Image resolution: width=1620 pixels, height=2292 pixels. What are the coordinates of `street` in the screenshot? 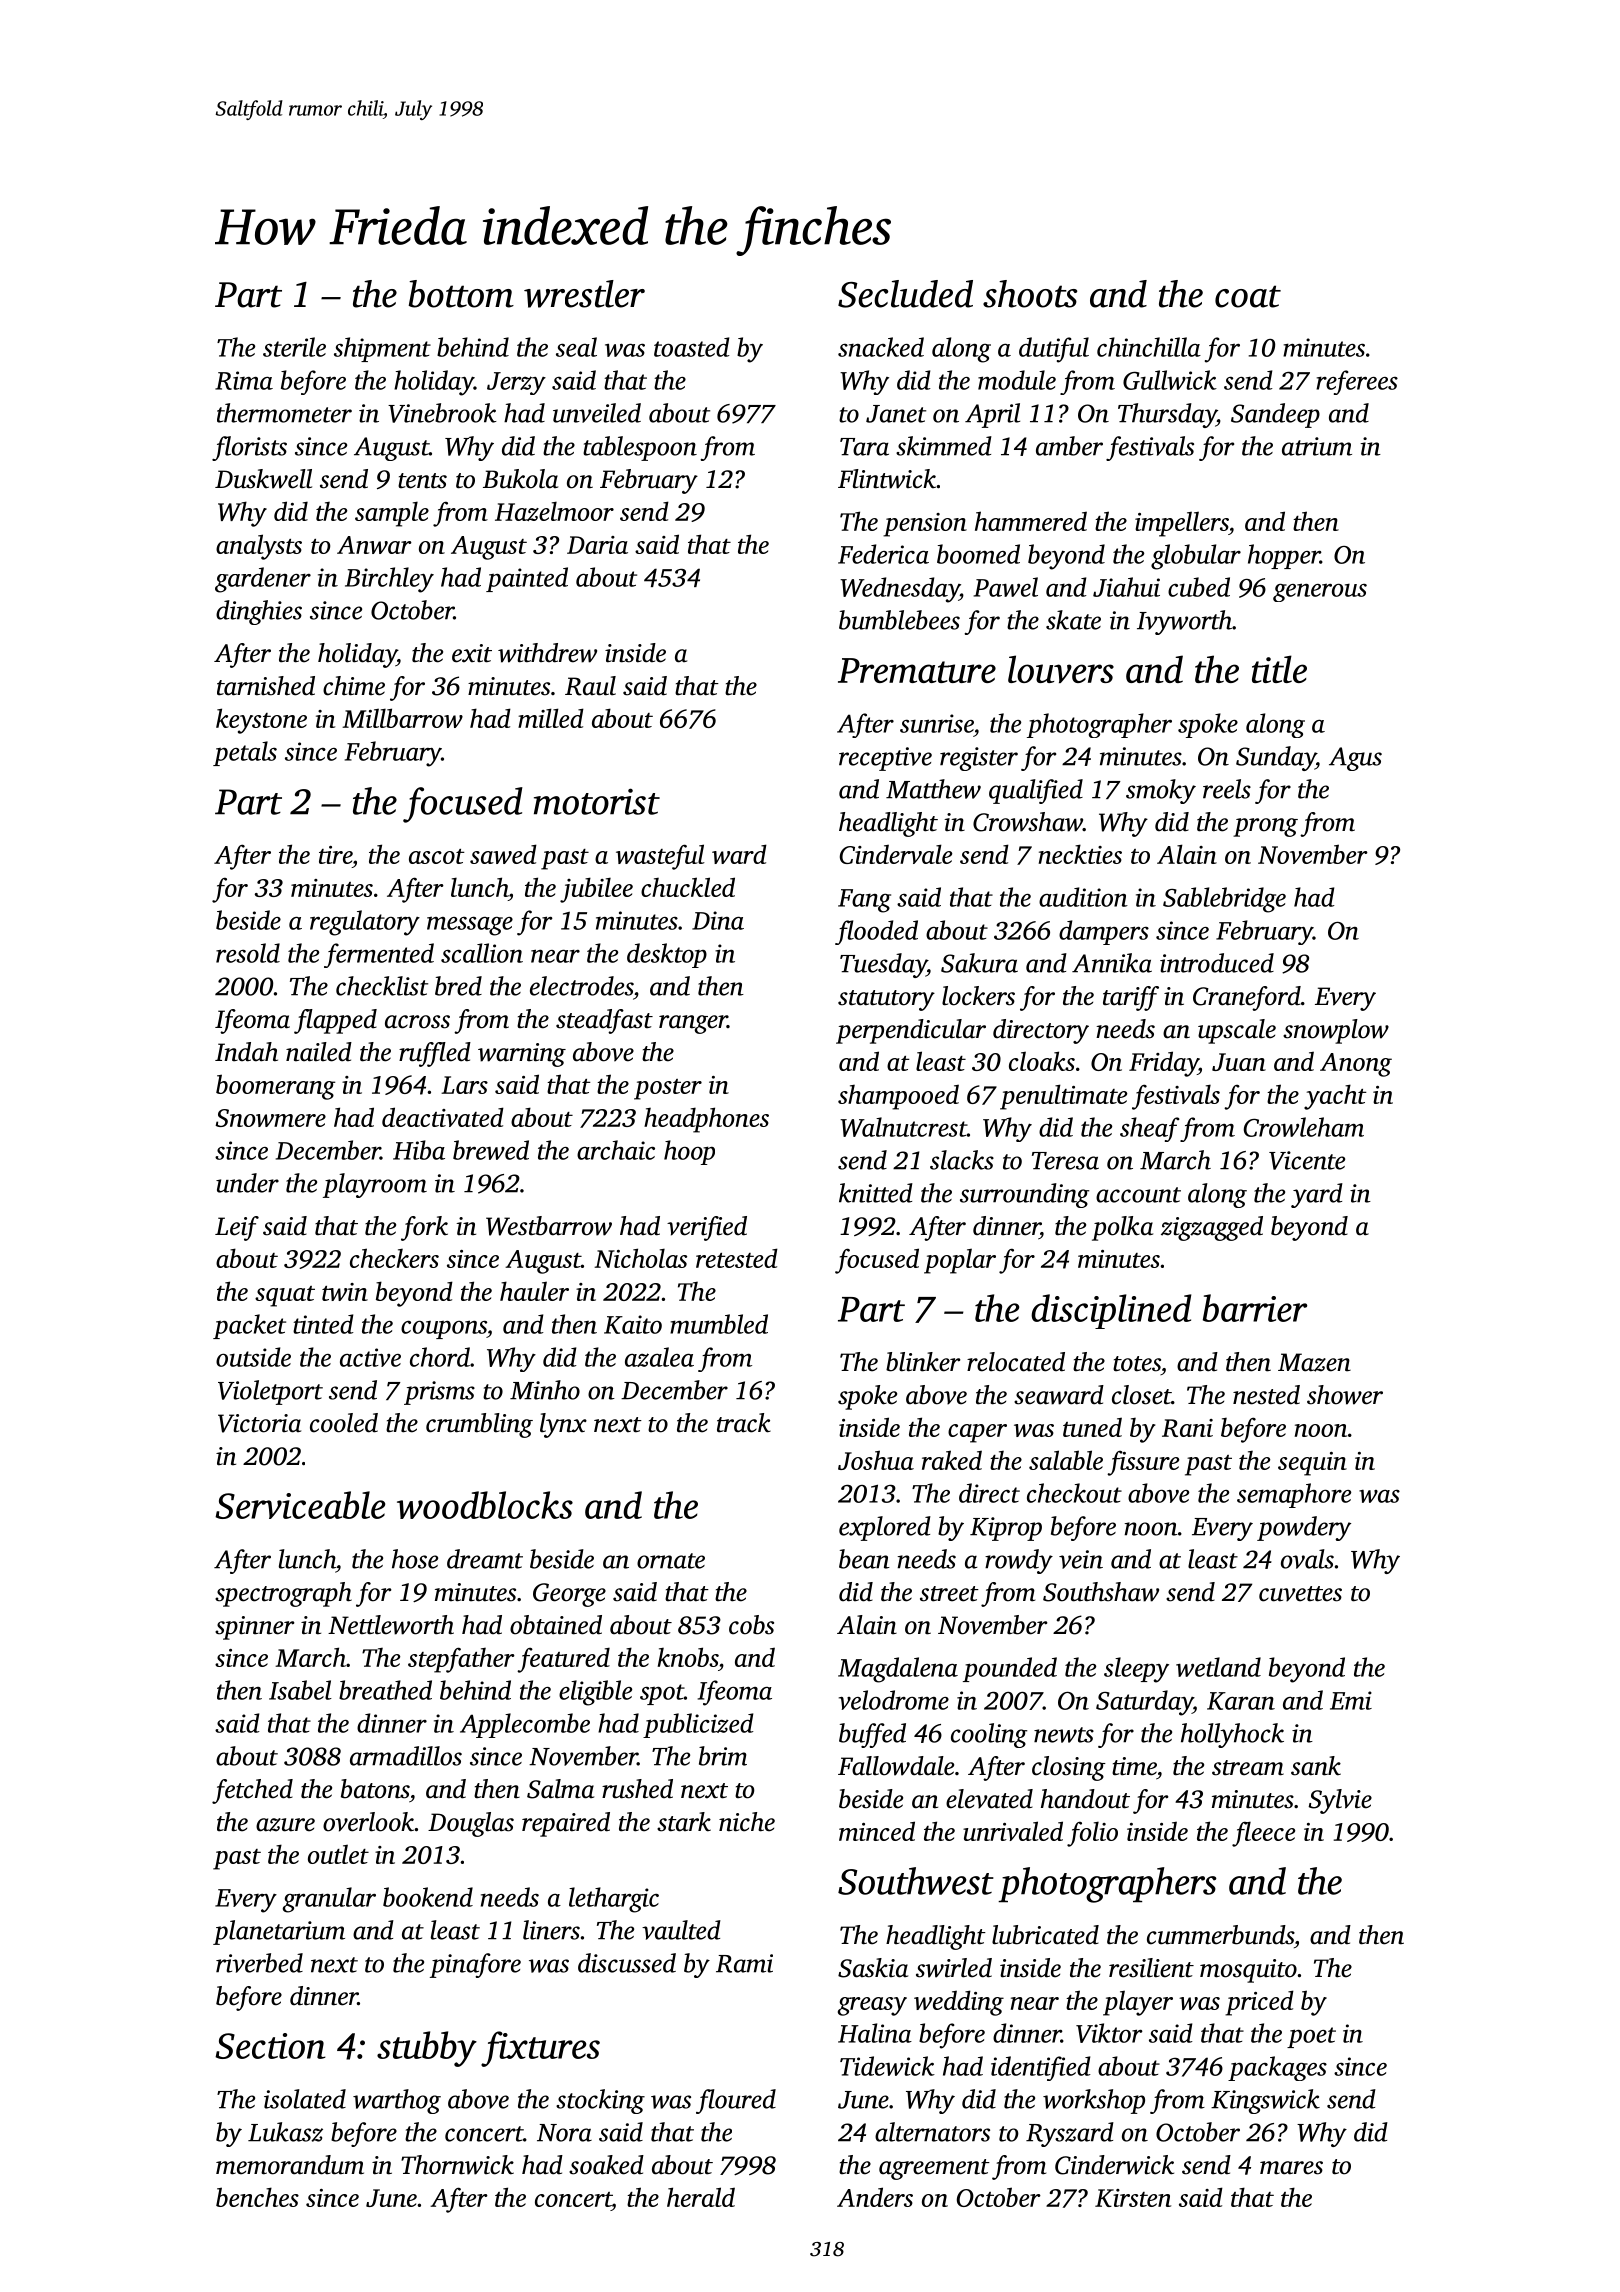 It's located at (949, 1594).
